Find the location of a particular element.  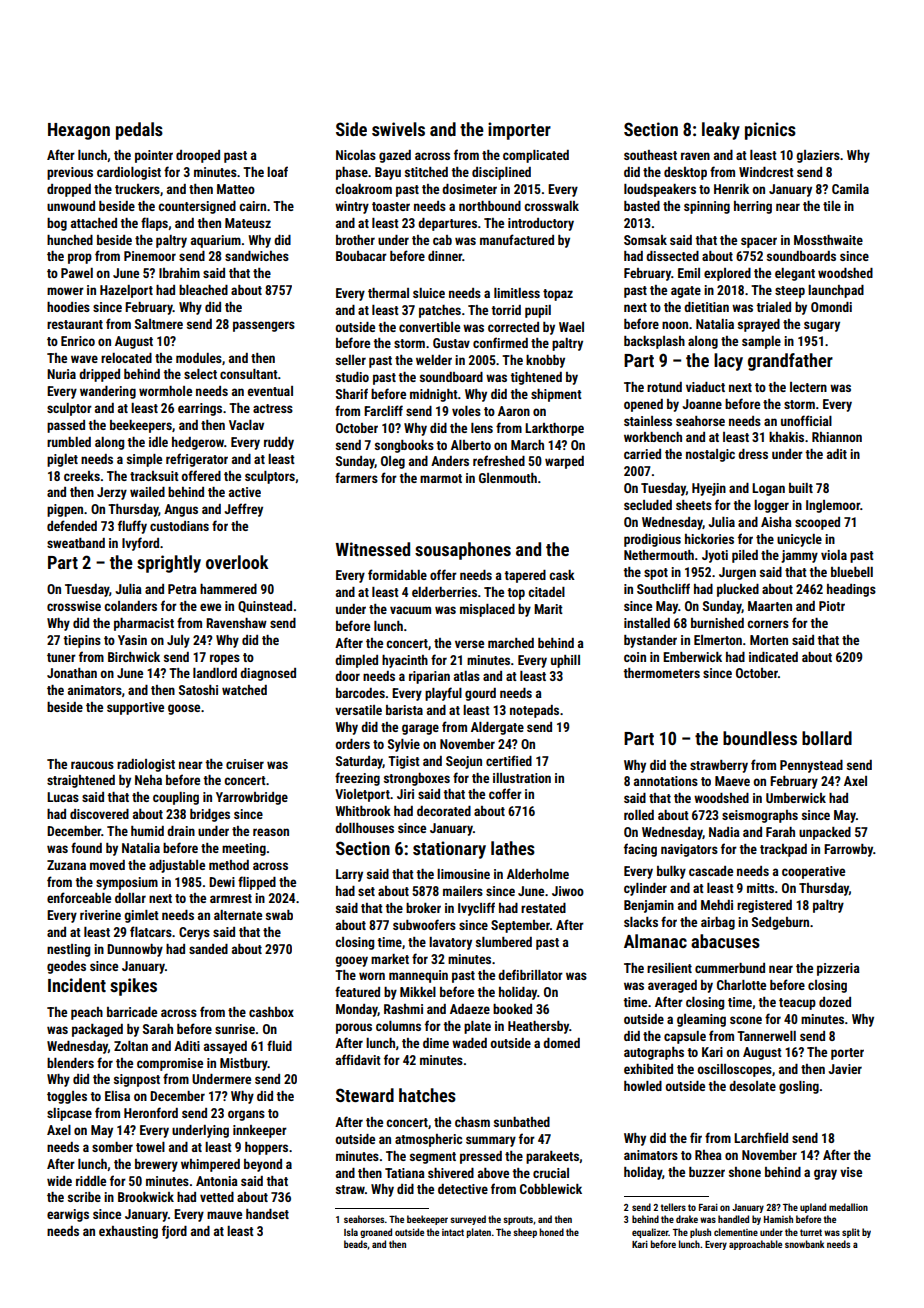

midnight is located at coordinates (434, 395).
